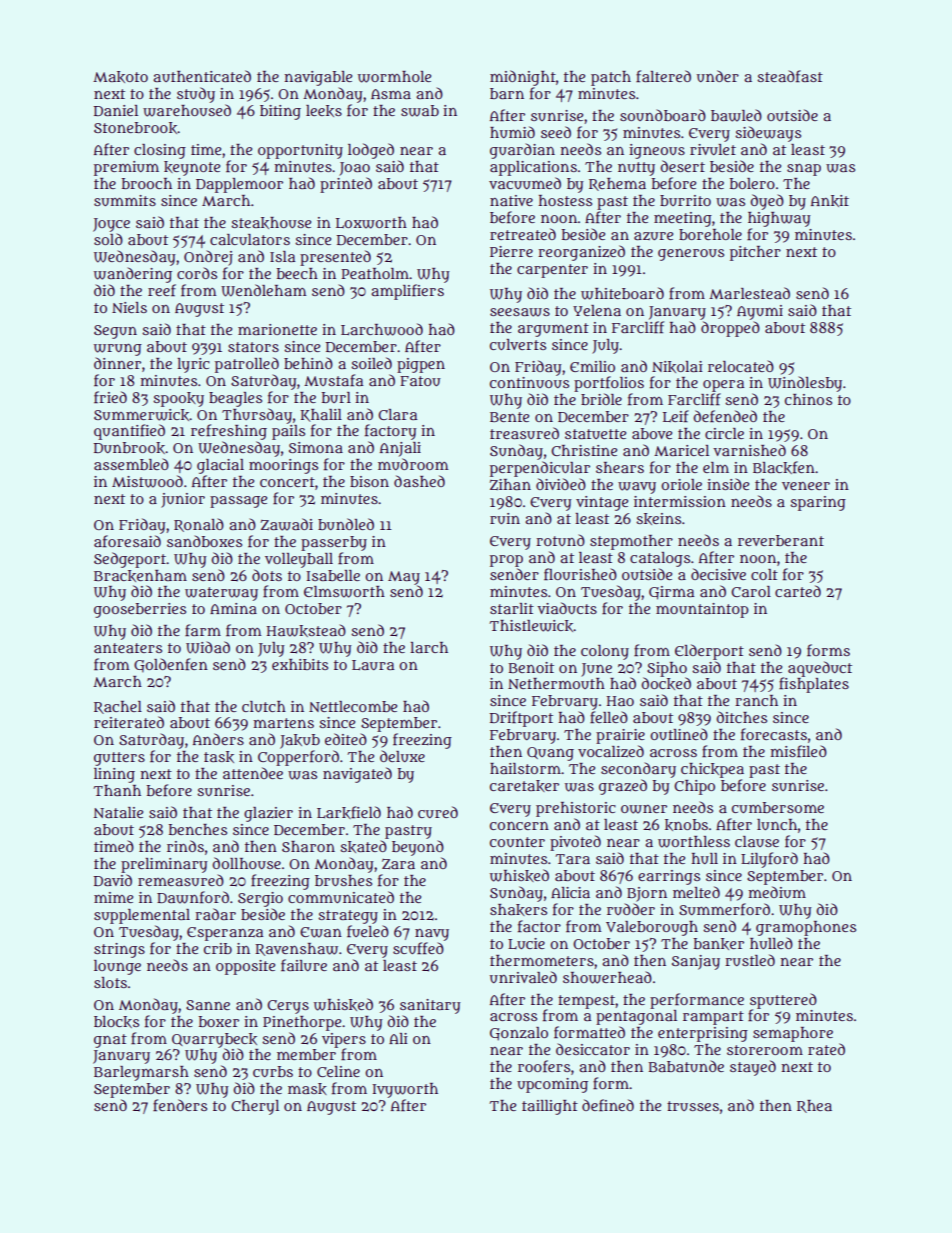 This screenshot has height=1233, width=952. Describe the element at coordinates (300, 151) in the screenshot. I see `opportunity` at that location.
